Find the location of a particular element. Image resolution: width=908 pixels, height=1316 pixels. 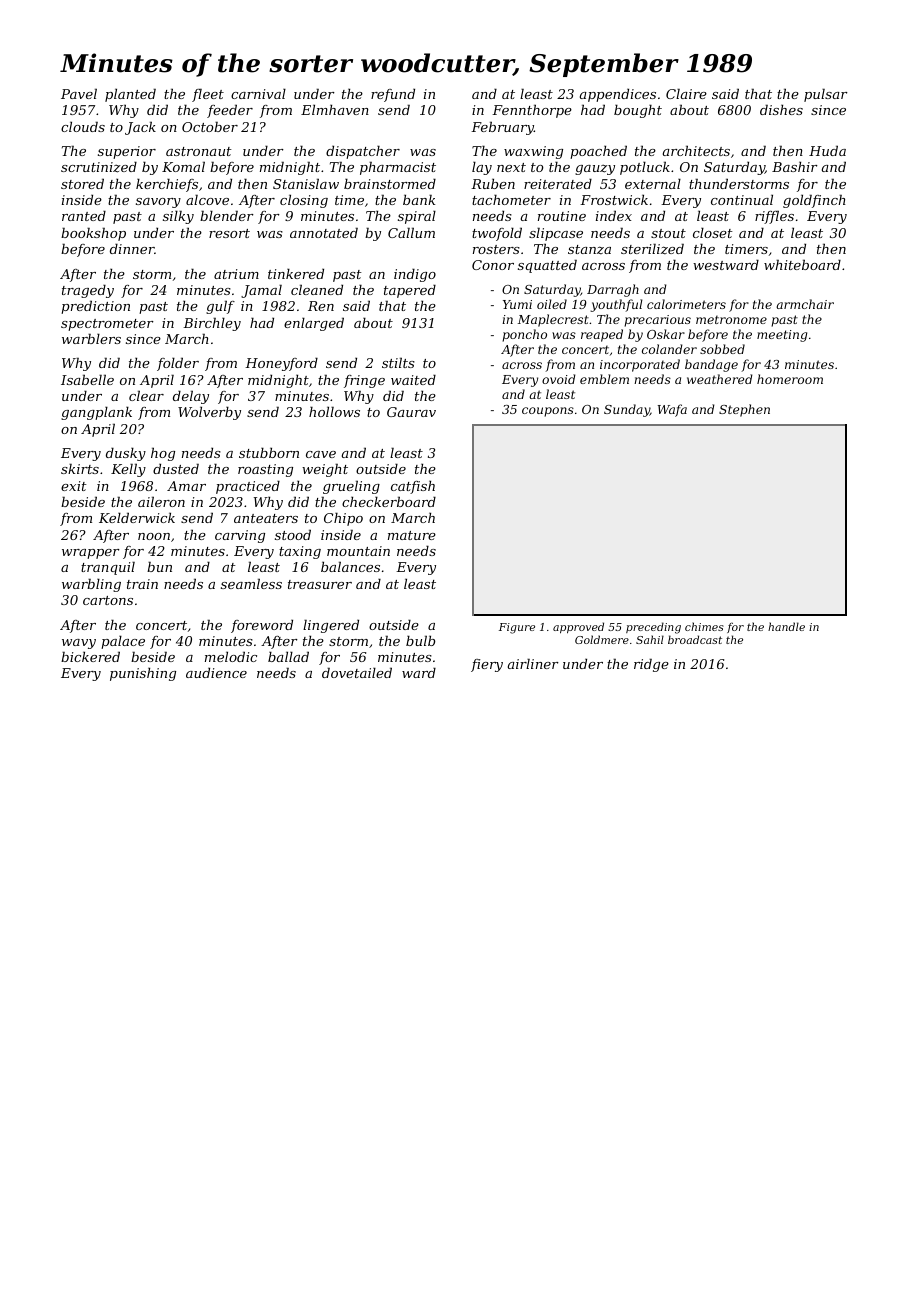

Huda is located at coordinates (827, 150).
